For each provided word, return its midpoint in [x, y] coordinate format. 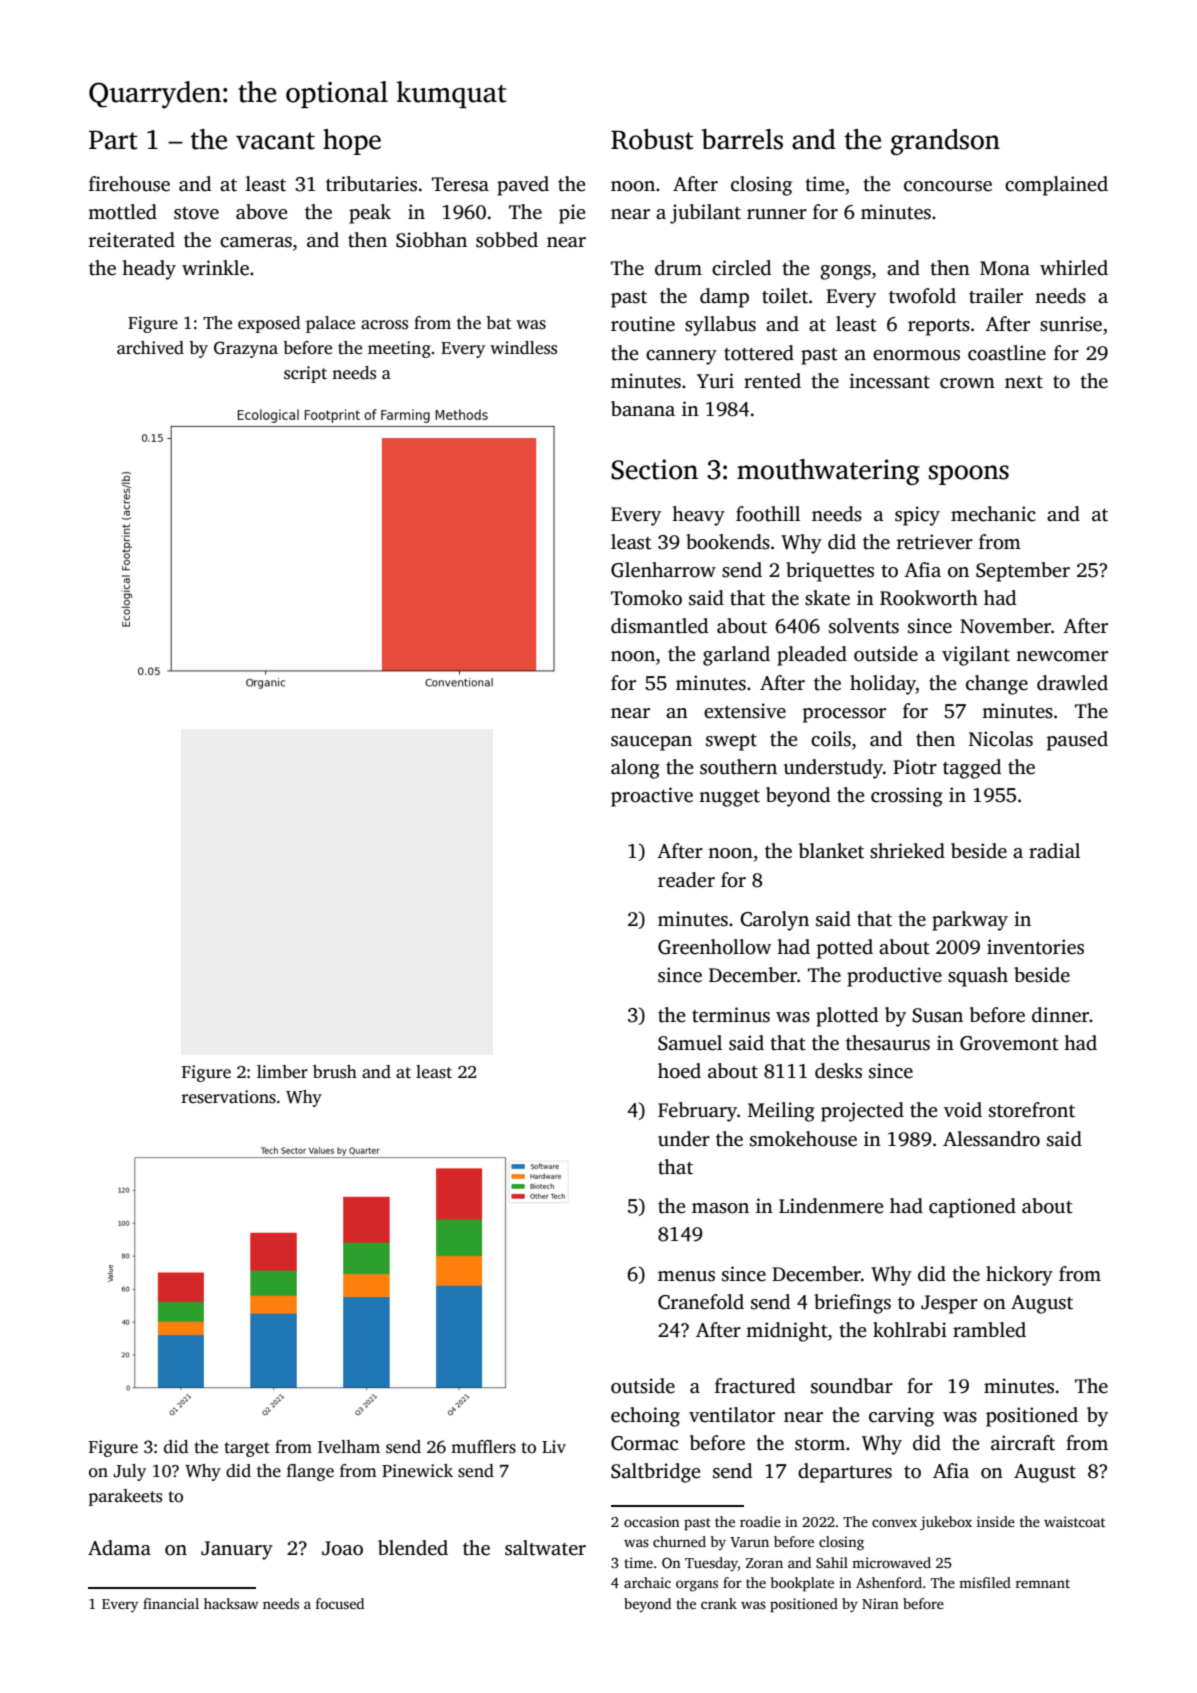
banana [643, 409]
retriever [935, 542]
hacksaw [231, 1603]
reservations [228, 1097]
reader [686, 880]
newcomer [1062, 656]
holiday [883, 685]
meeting [399, 349]
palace [330, 324]
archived [150, 348]
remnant [1043, 1583]
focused [340, 1603]
